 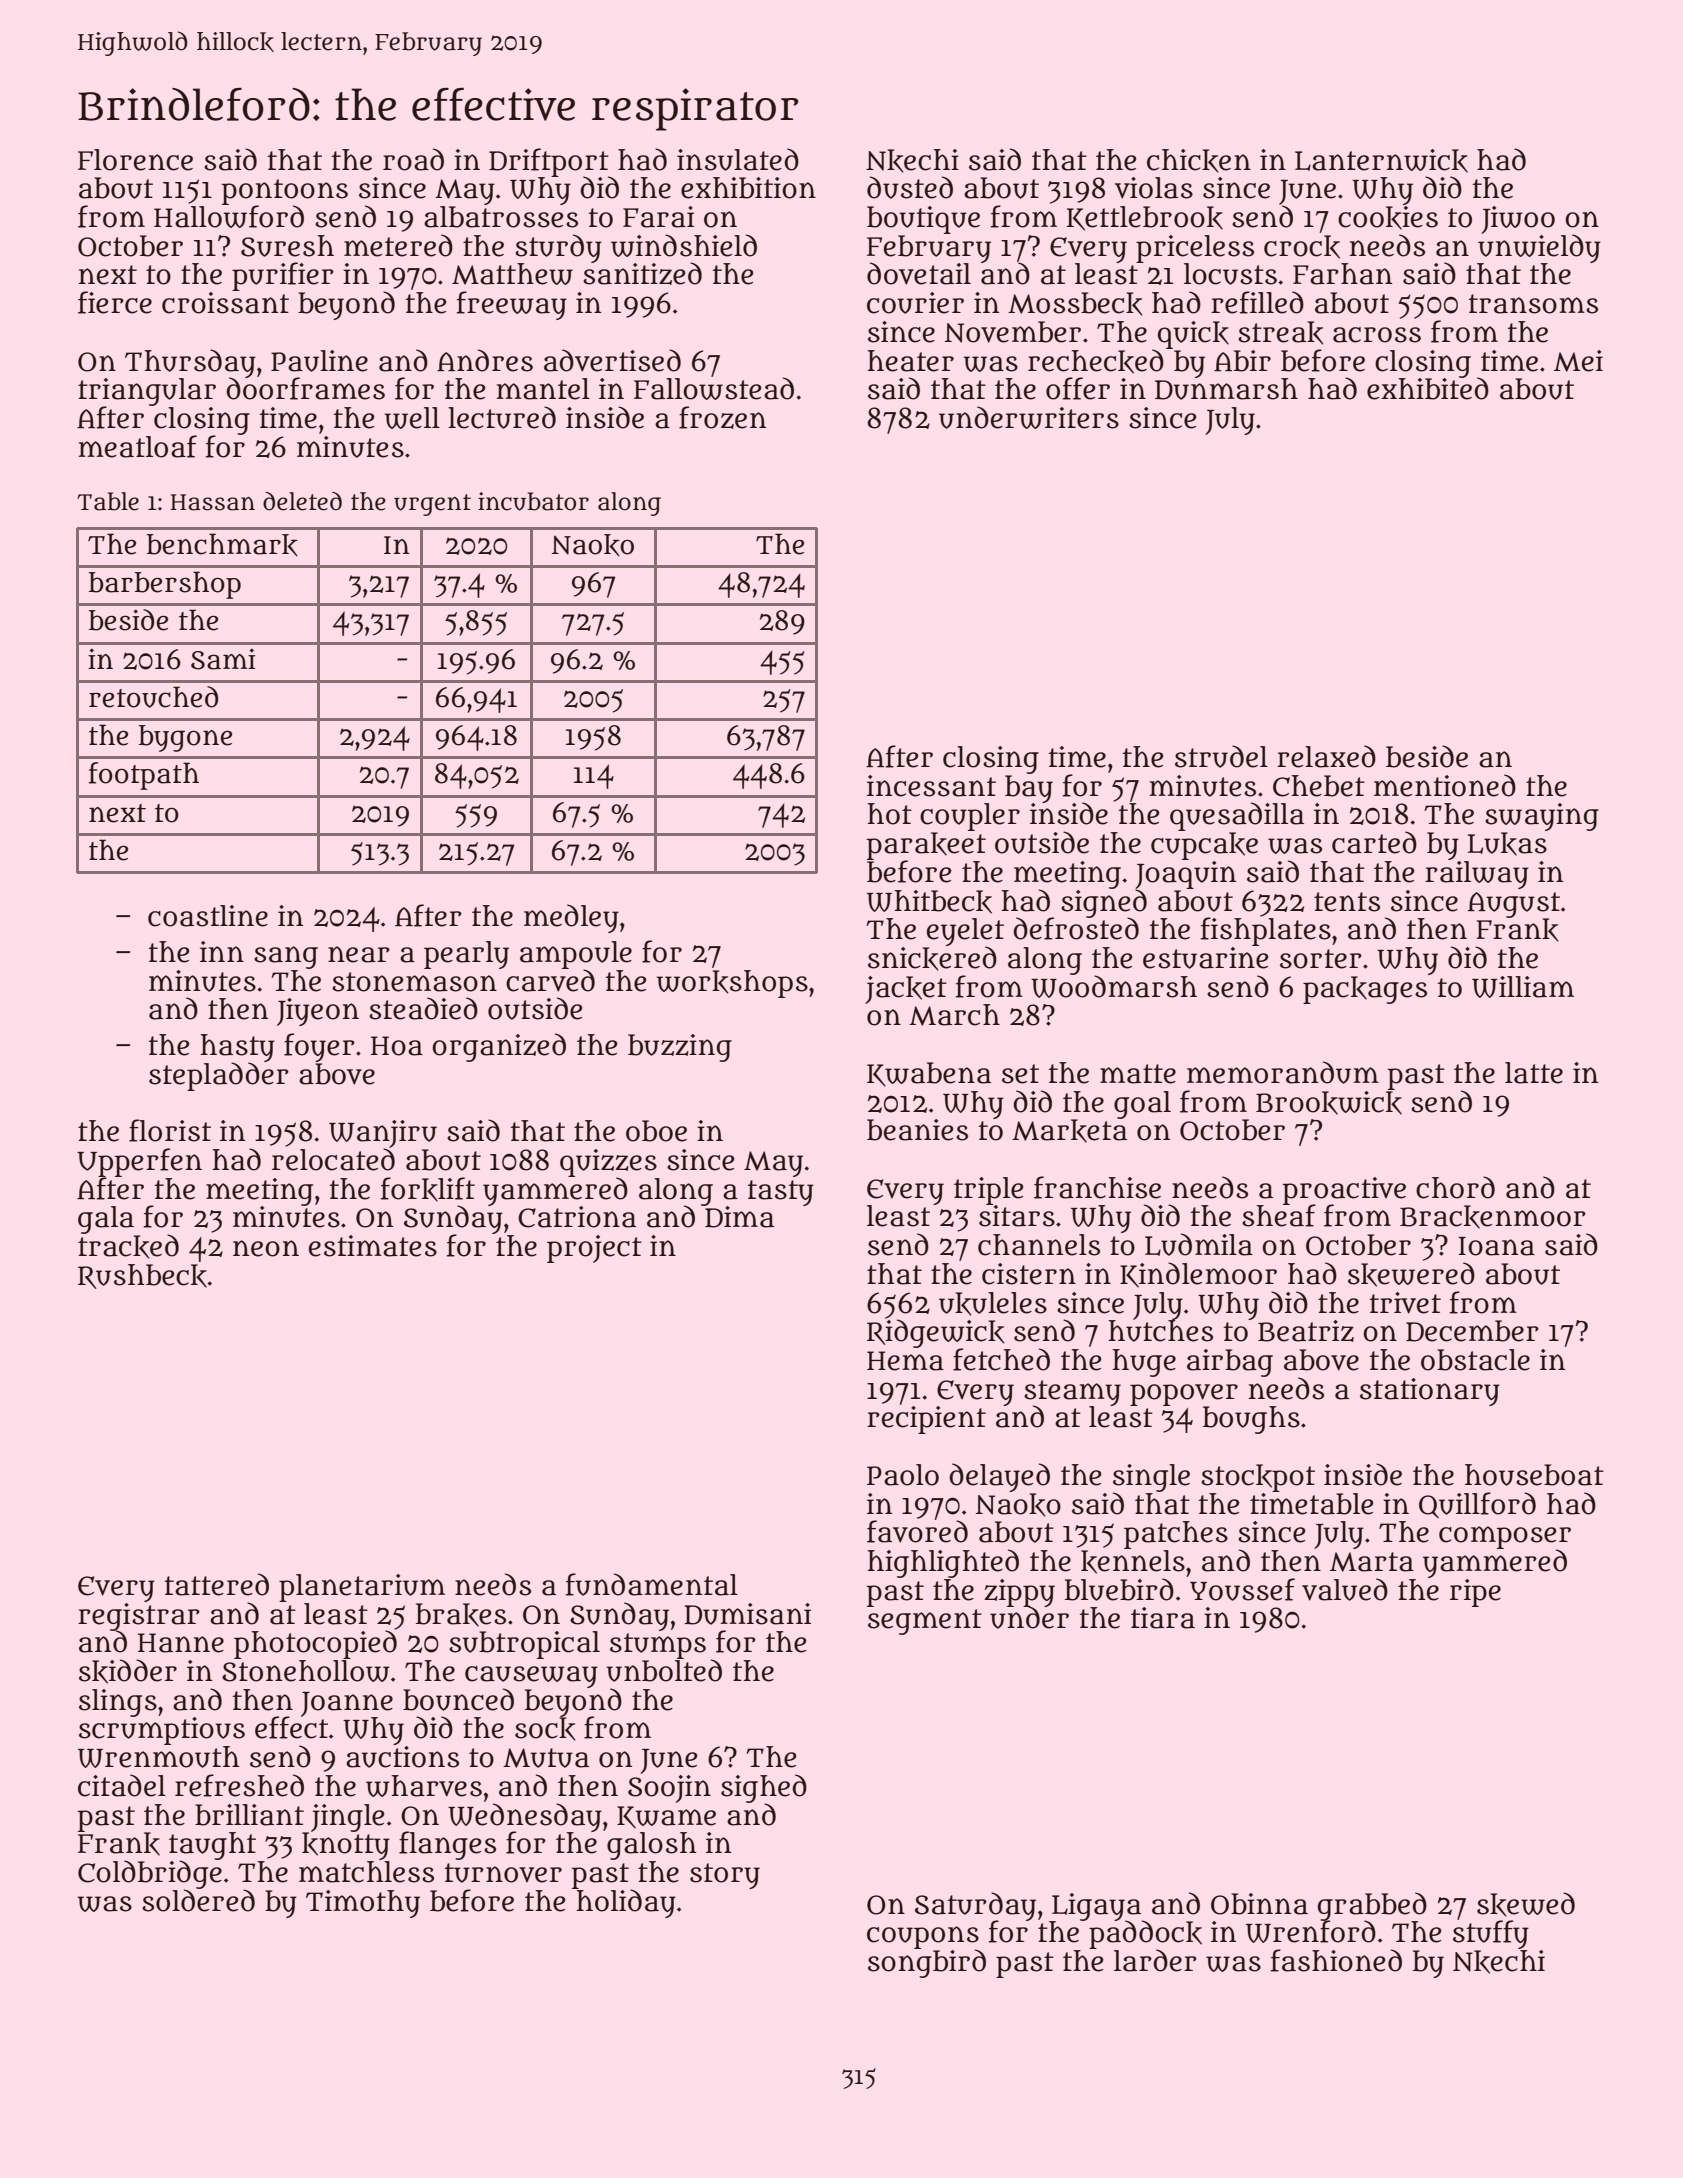 I want to click on December, so click(x=1472, y=1331).
